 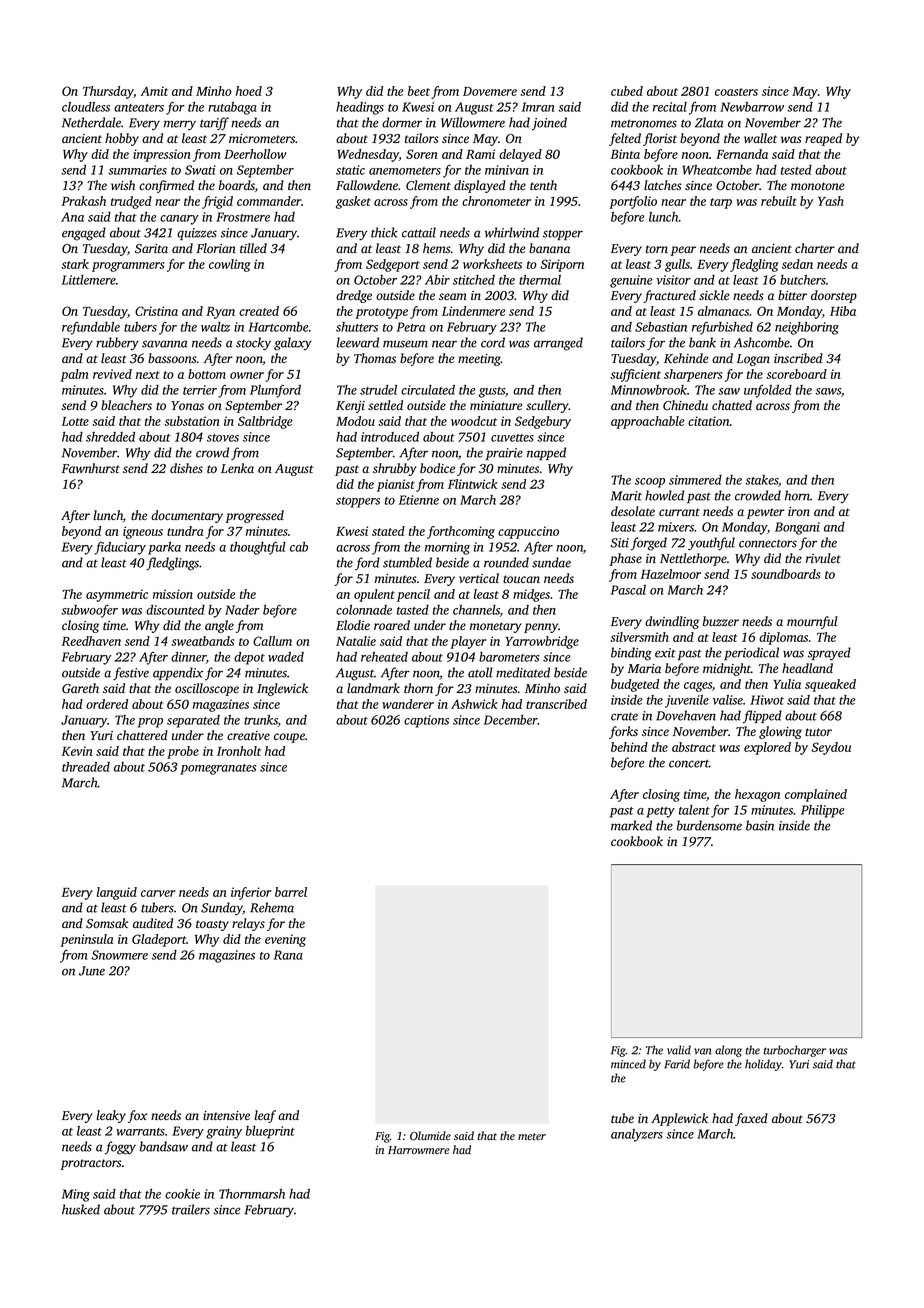 What do you see at coordinates (191, 1209) in the screenshot?
I see `trailers` at bounding box center [191, 1209].
